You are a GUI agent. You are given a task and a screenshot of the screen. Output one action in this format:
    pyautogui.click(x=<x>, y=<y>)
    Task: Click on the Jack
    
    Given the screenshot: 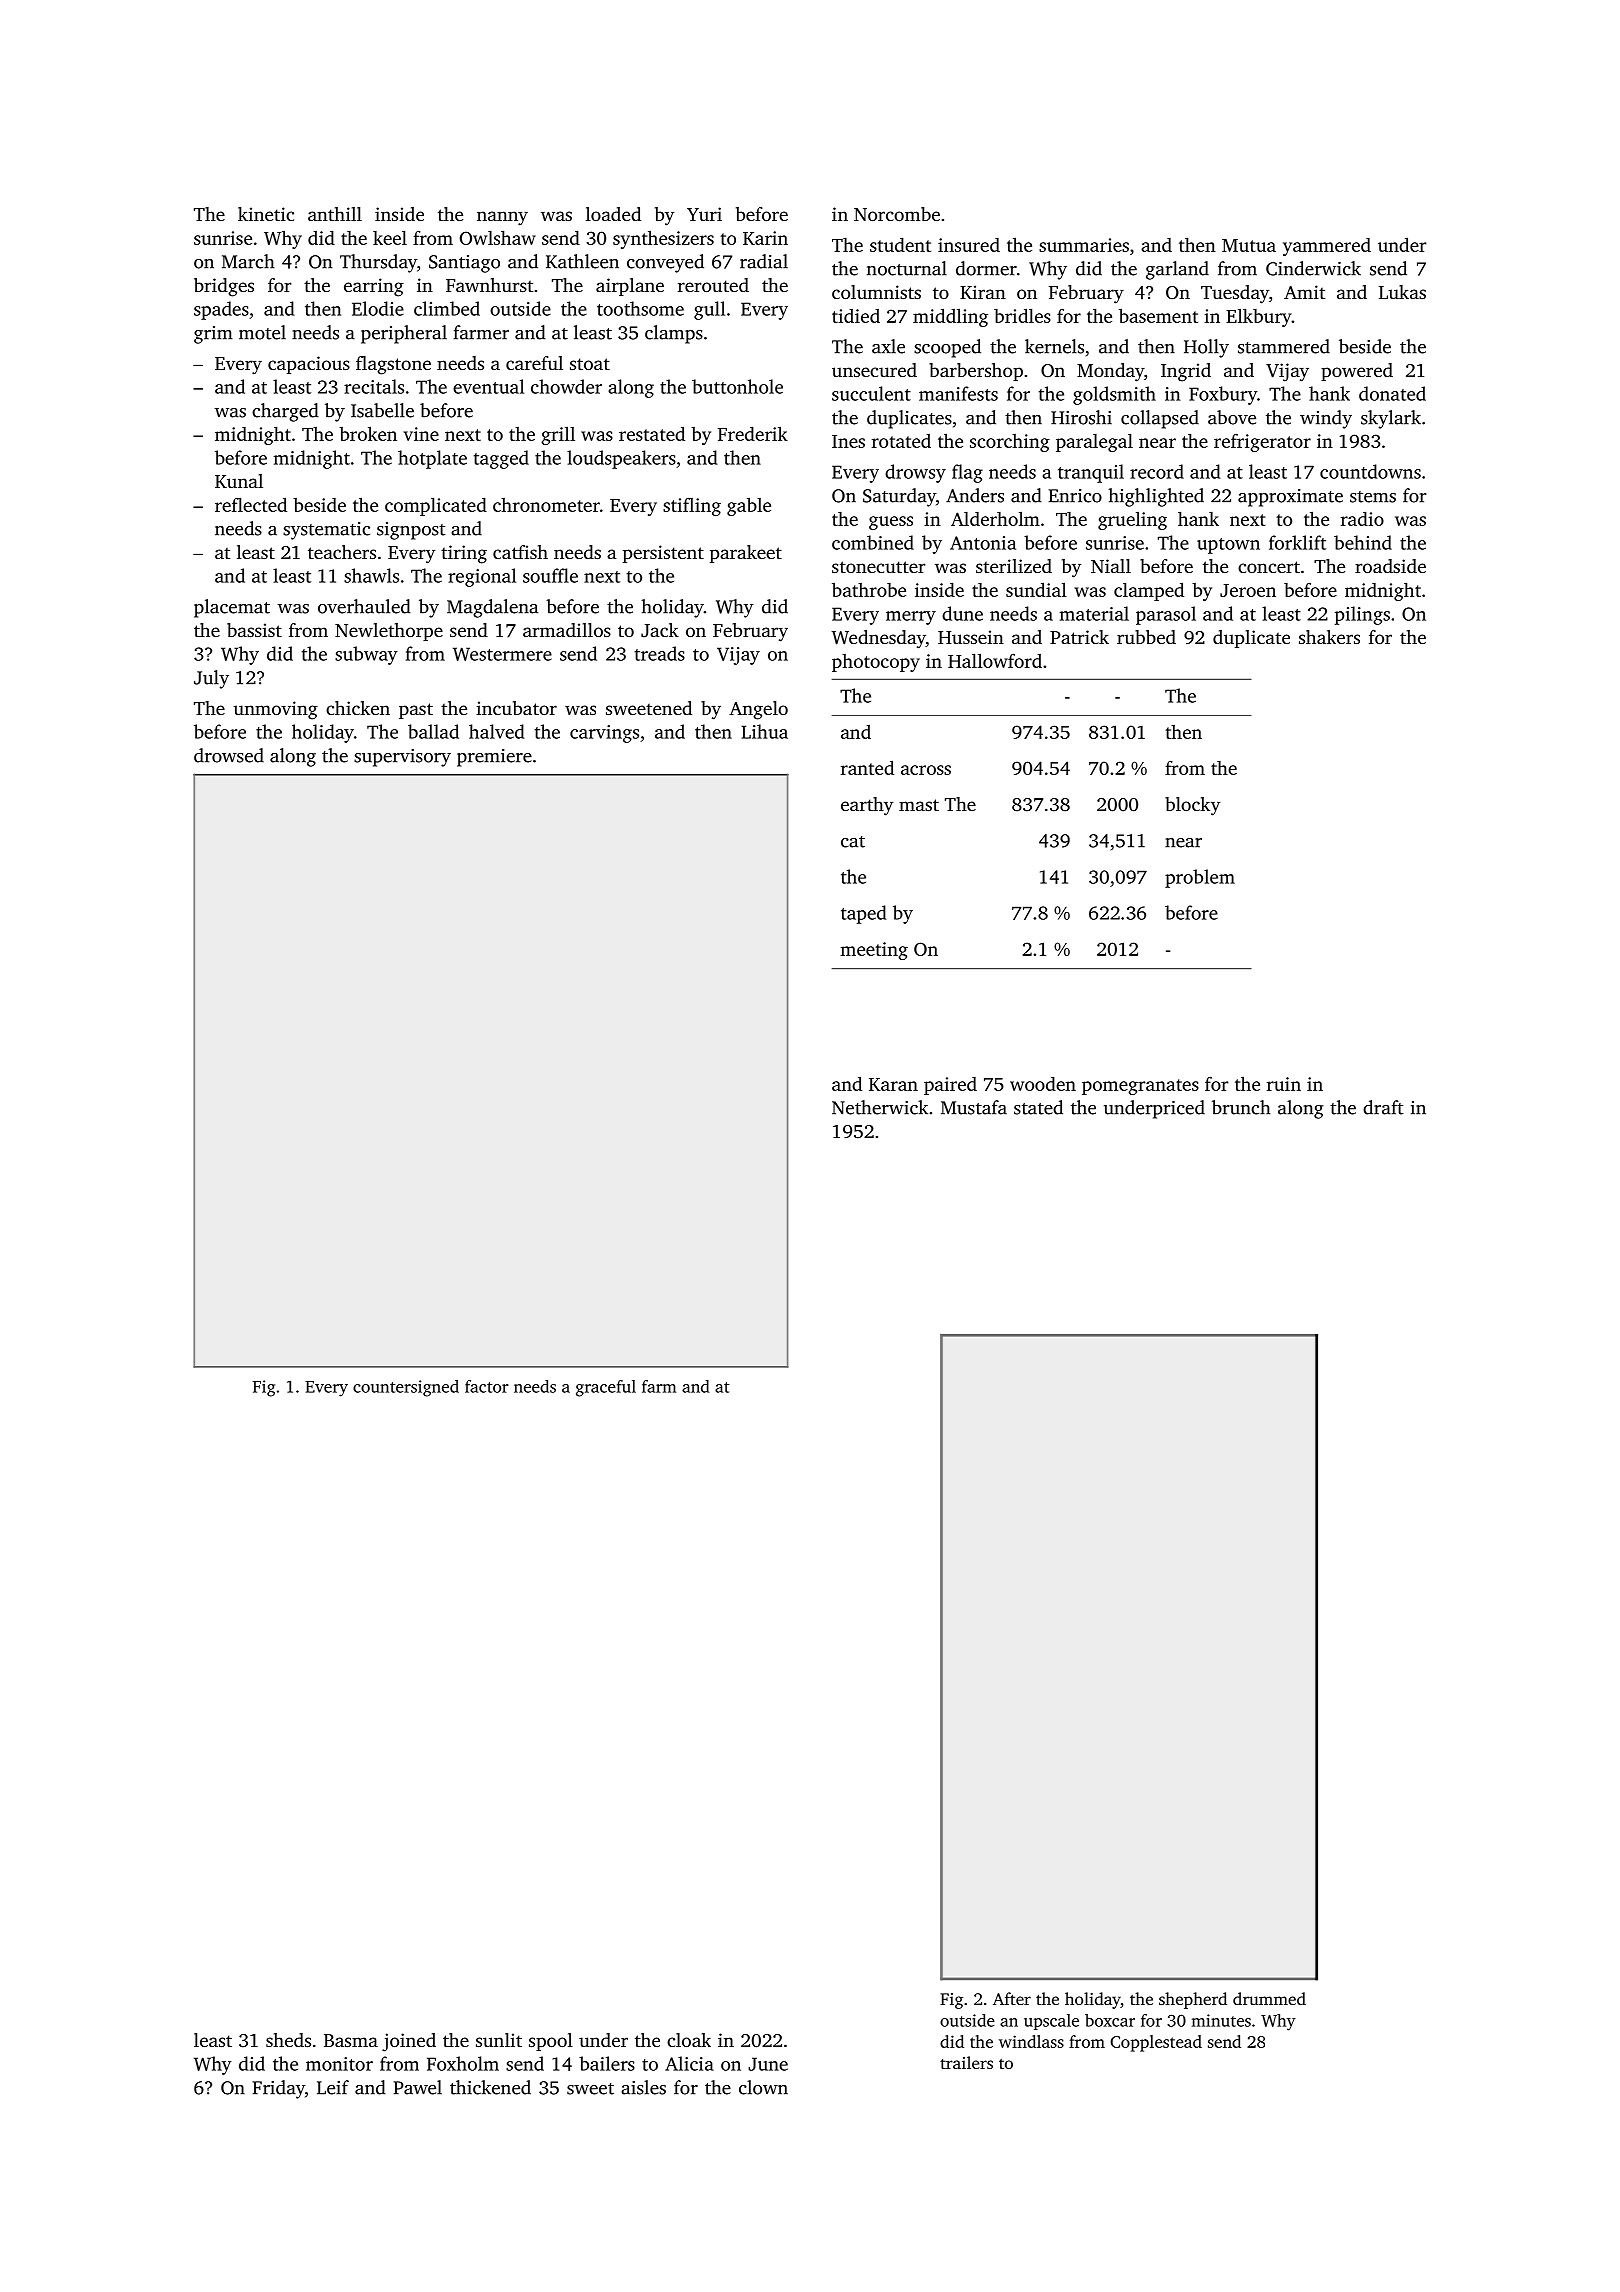 What is the action you would take?
    pyautogui.click(x=660, y=630)
